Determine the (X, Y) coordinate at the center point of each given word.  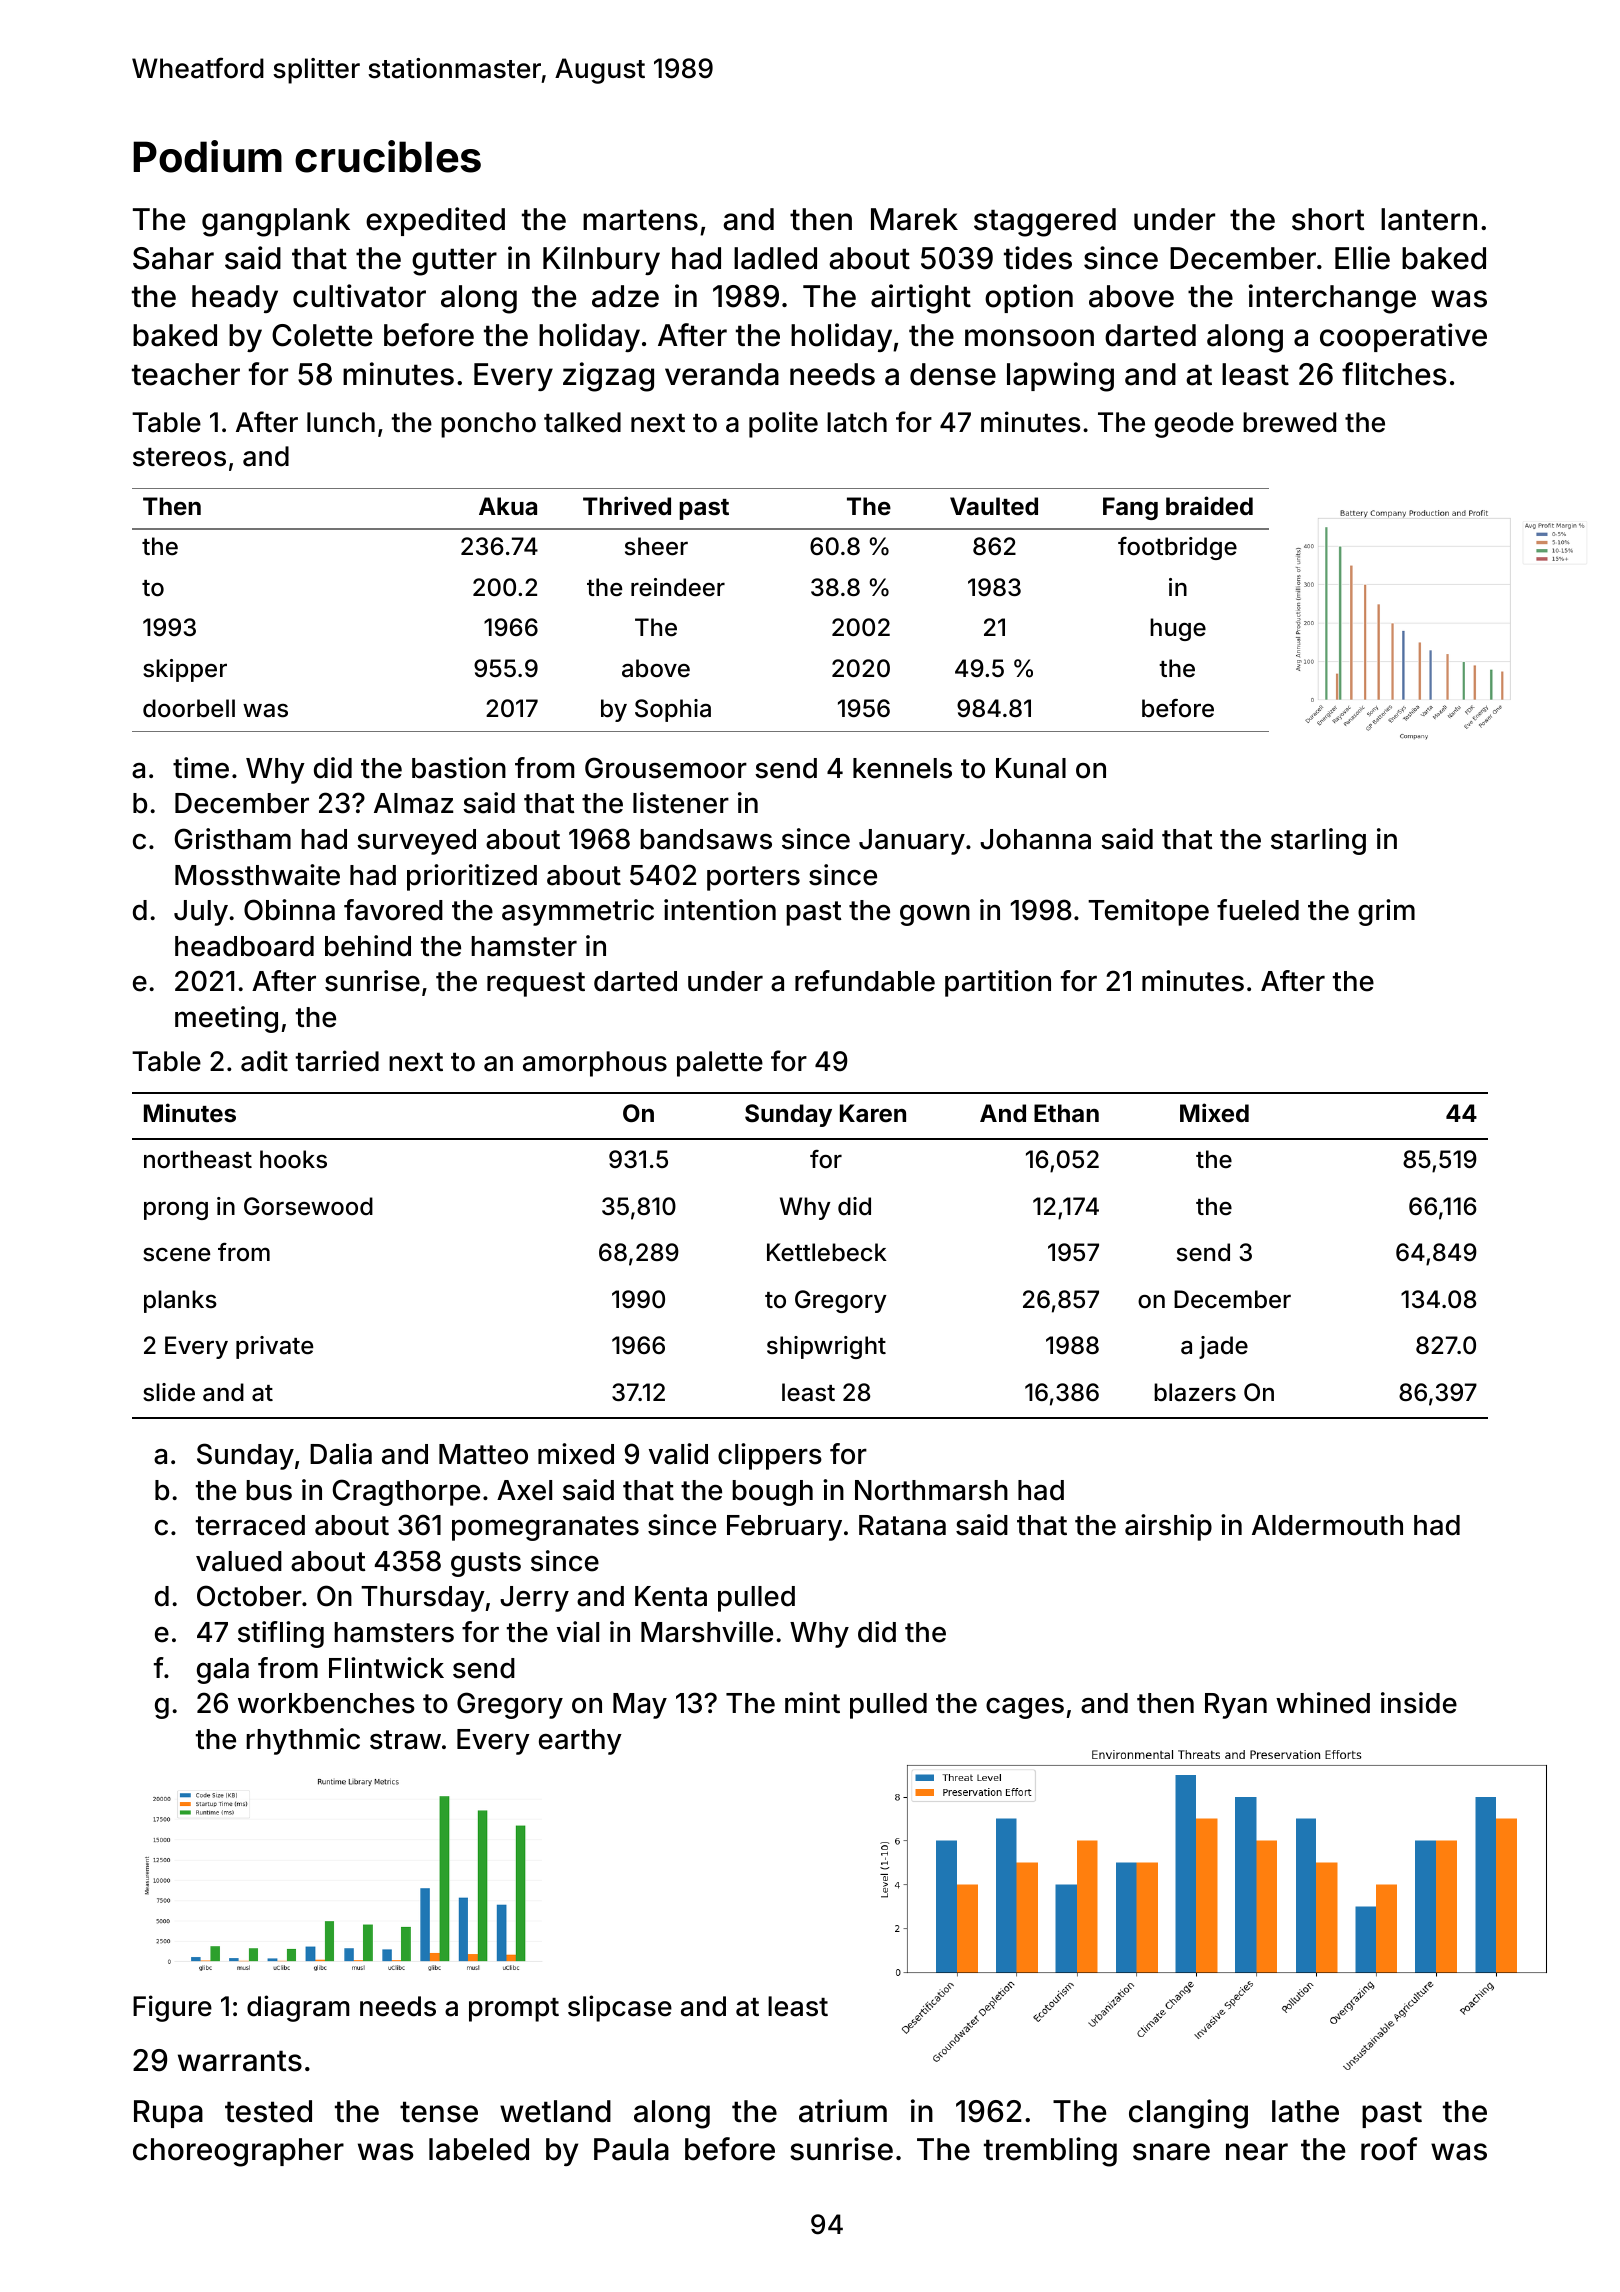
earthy (580, 1742)
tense (439, 2112)
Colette (322, 335)
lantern (1429, 219)
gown (935, 915)
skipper (185, 670)
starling (1318, 841)
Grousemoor (666, 768)
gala (223, 1671)
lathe (1305, 2111)
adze (625, 296)
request (536, 984)
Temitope (1148, 912)
